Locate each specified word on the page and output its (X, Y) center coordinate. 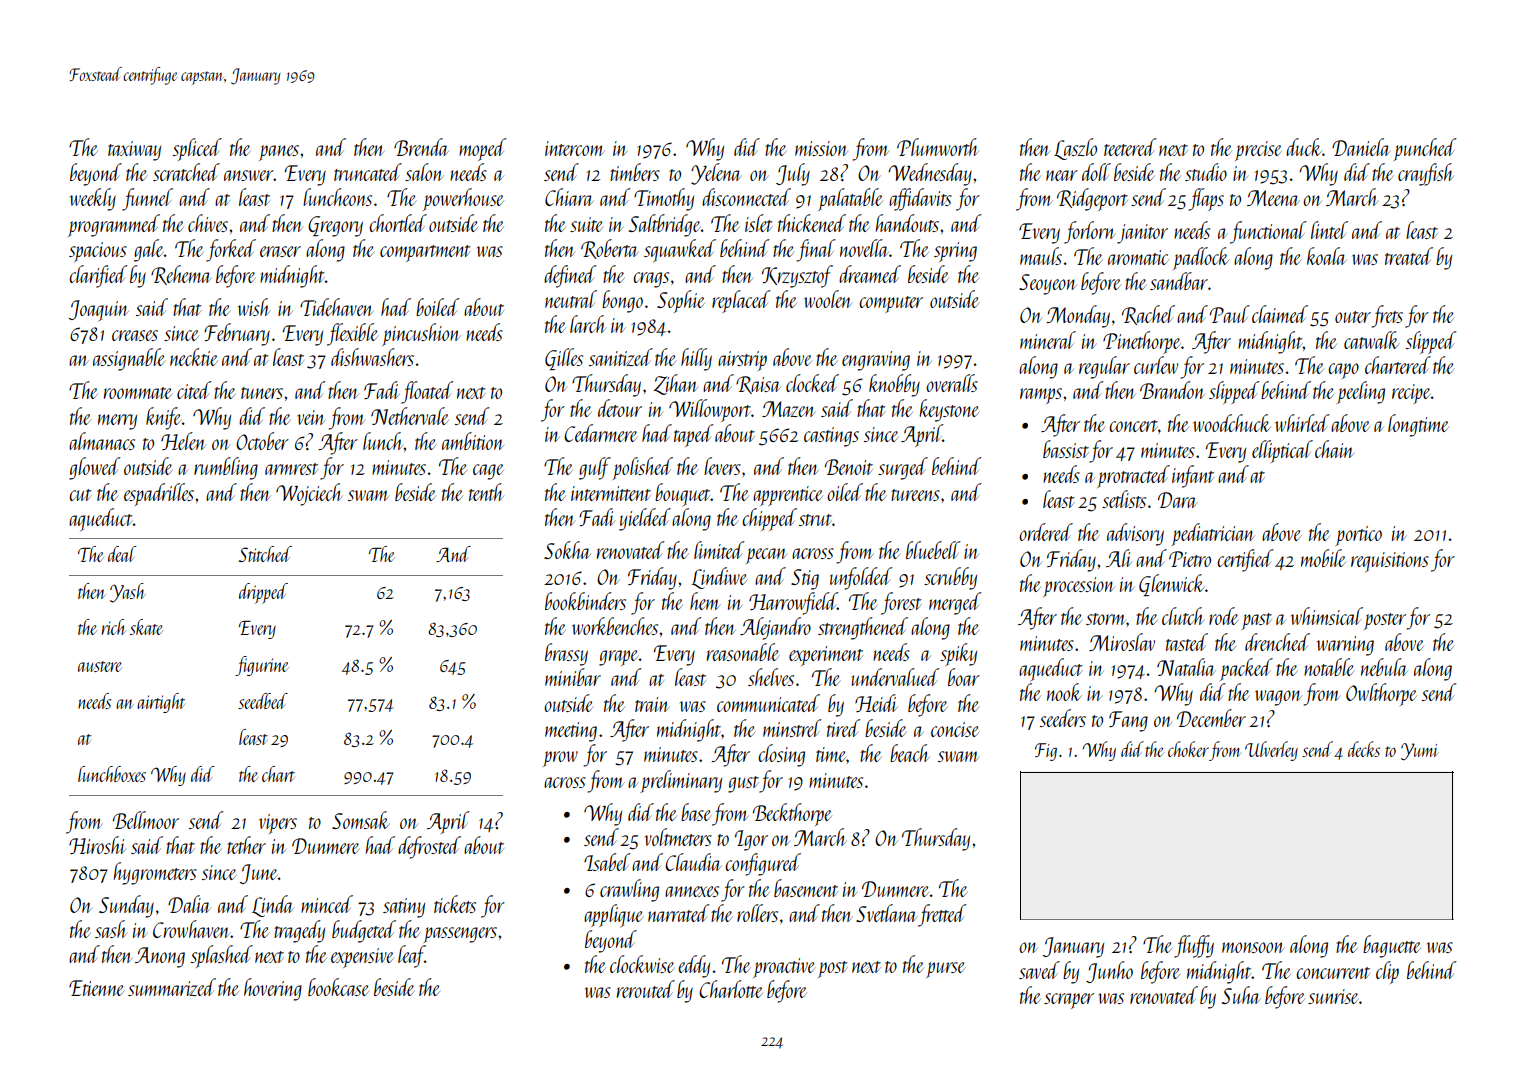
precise (1258, 151)
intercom (575, 148)
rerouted (646, 989)
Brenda (421, 147)
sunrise (1333, 996)
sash (111, 929)
